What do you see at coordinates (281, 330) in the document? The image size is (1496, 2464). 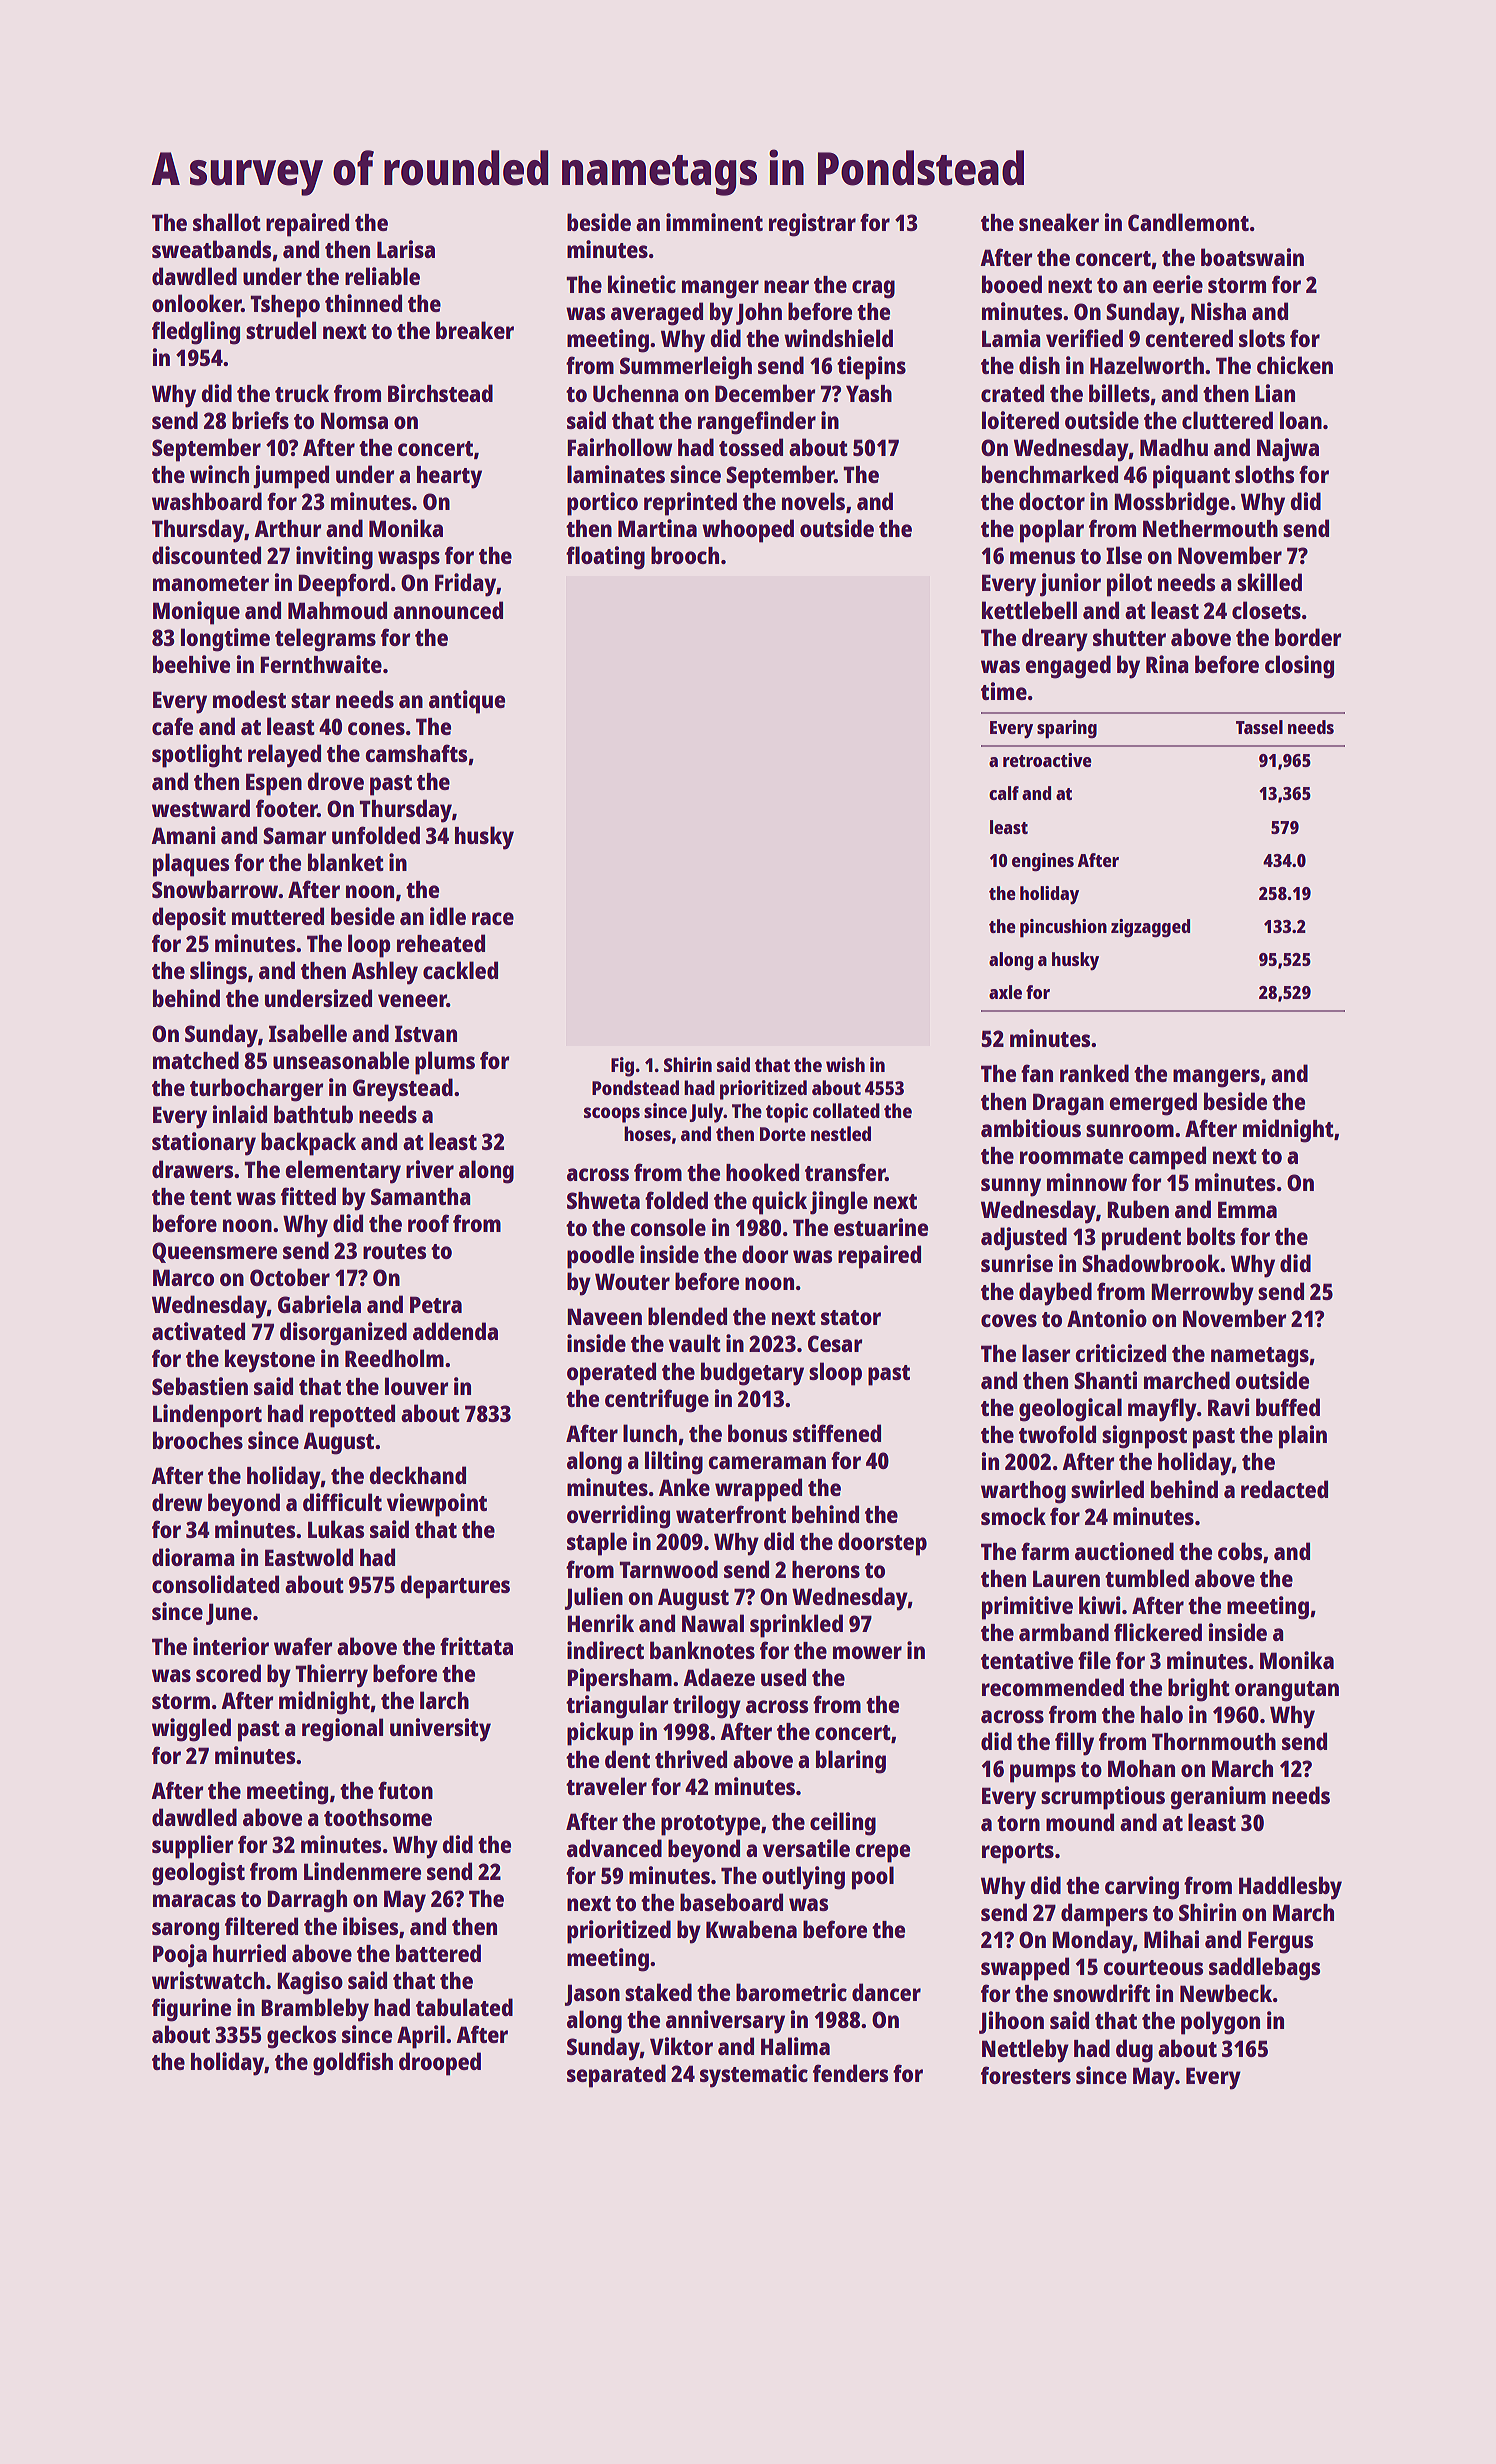 I see `strudel` at bounding box center [281, 330].
